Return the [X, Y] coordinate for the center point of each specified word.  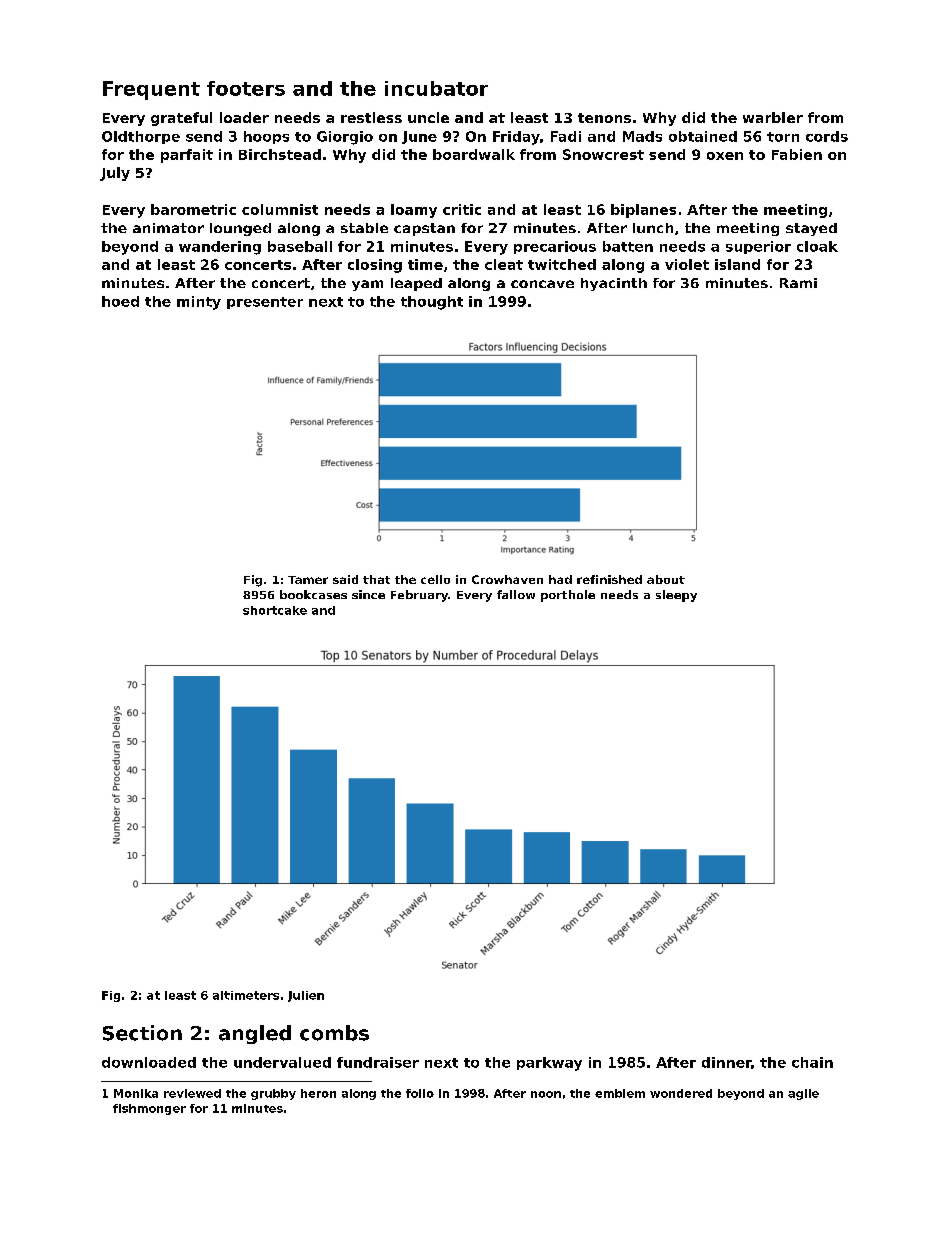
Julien [306, 996]
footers [246, 88]
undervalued [282, 1062]
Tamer [308, 580]
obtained [703, 136]
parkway [549, 1064]
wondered [681, 1093]
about [666, 579]
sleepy [676, 596]
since [368, 594]
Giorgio [345, 138]
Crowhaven [507, 579]
